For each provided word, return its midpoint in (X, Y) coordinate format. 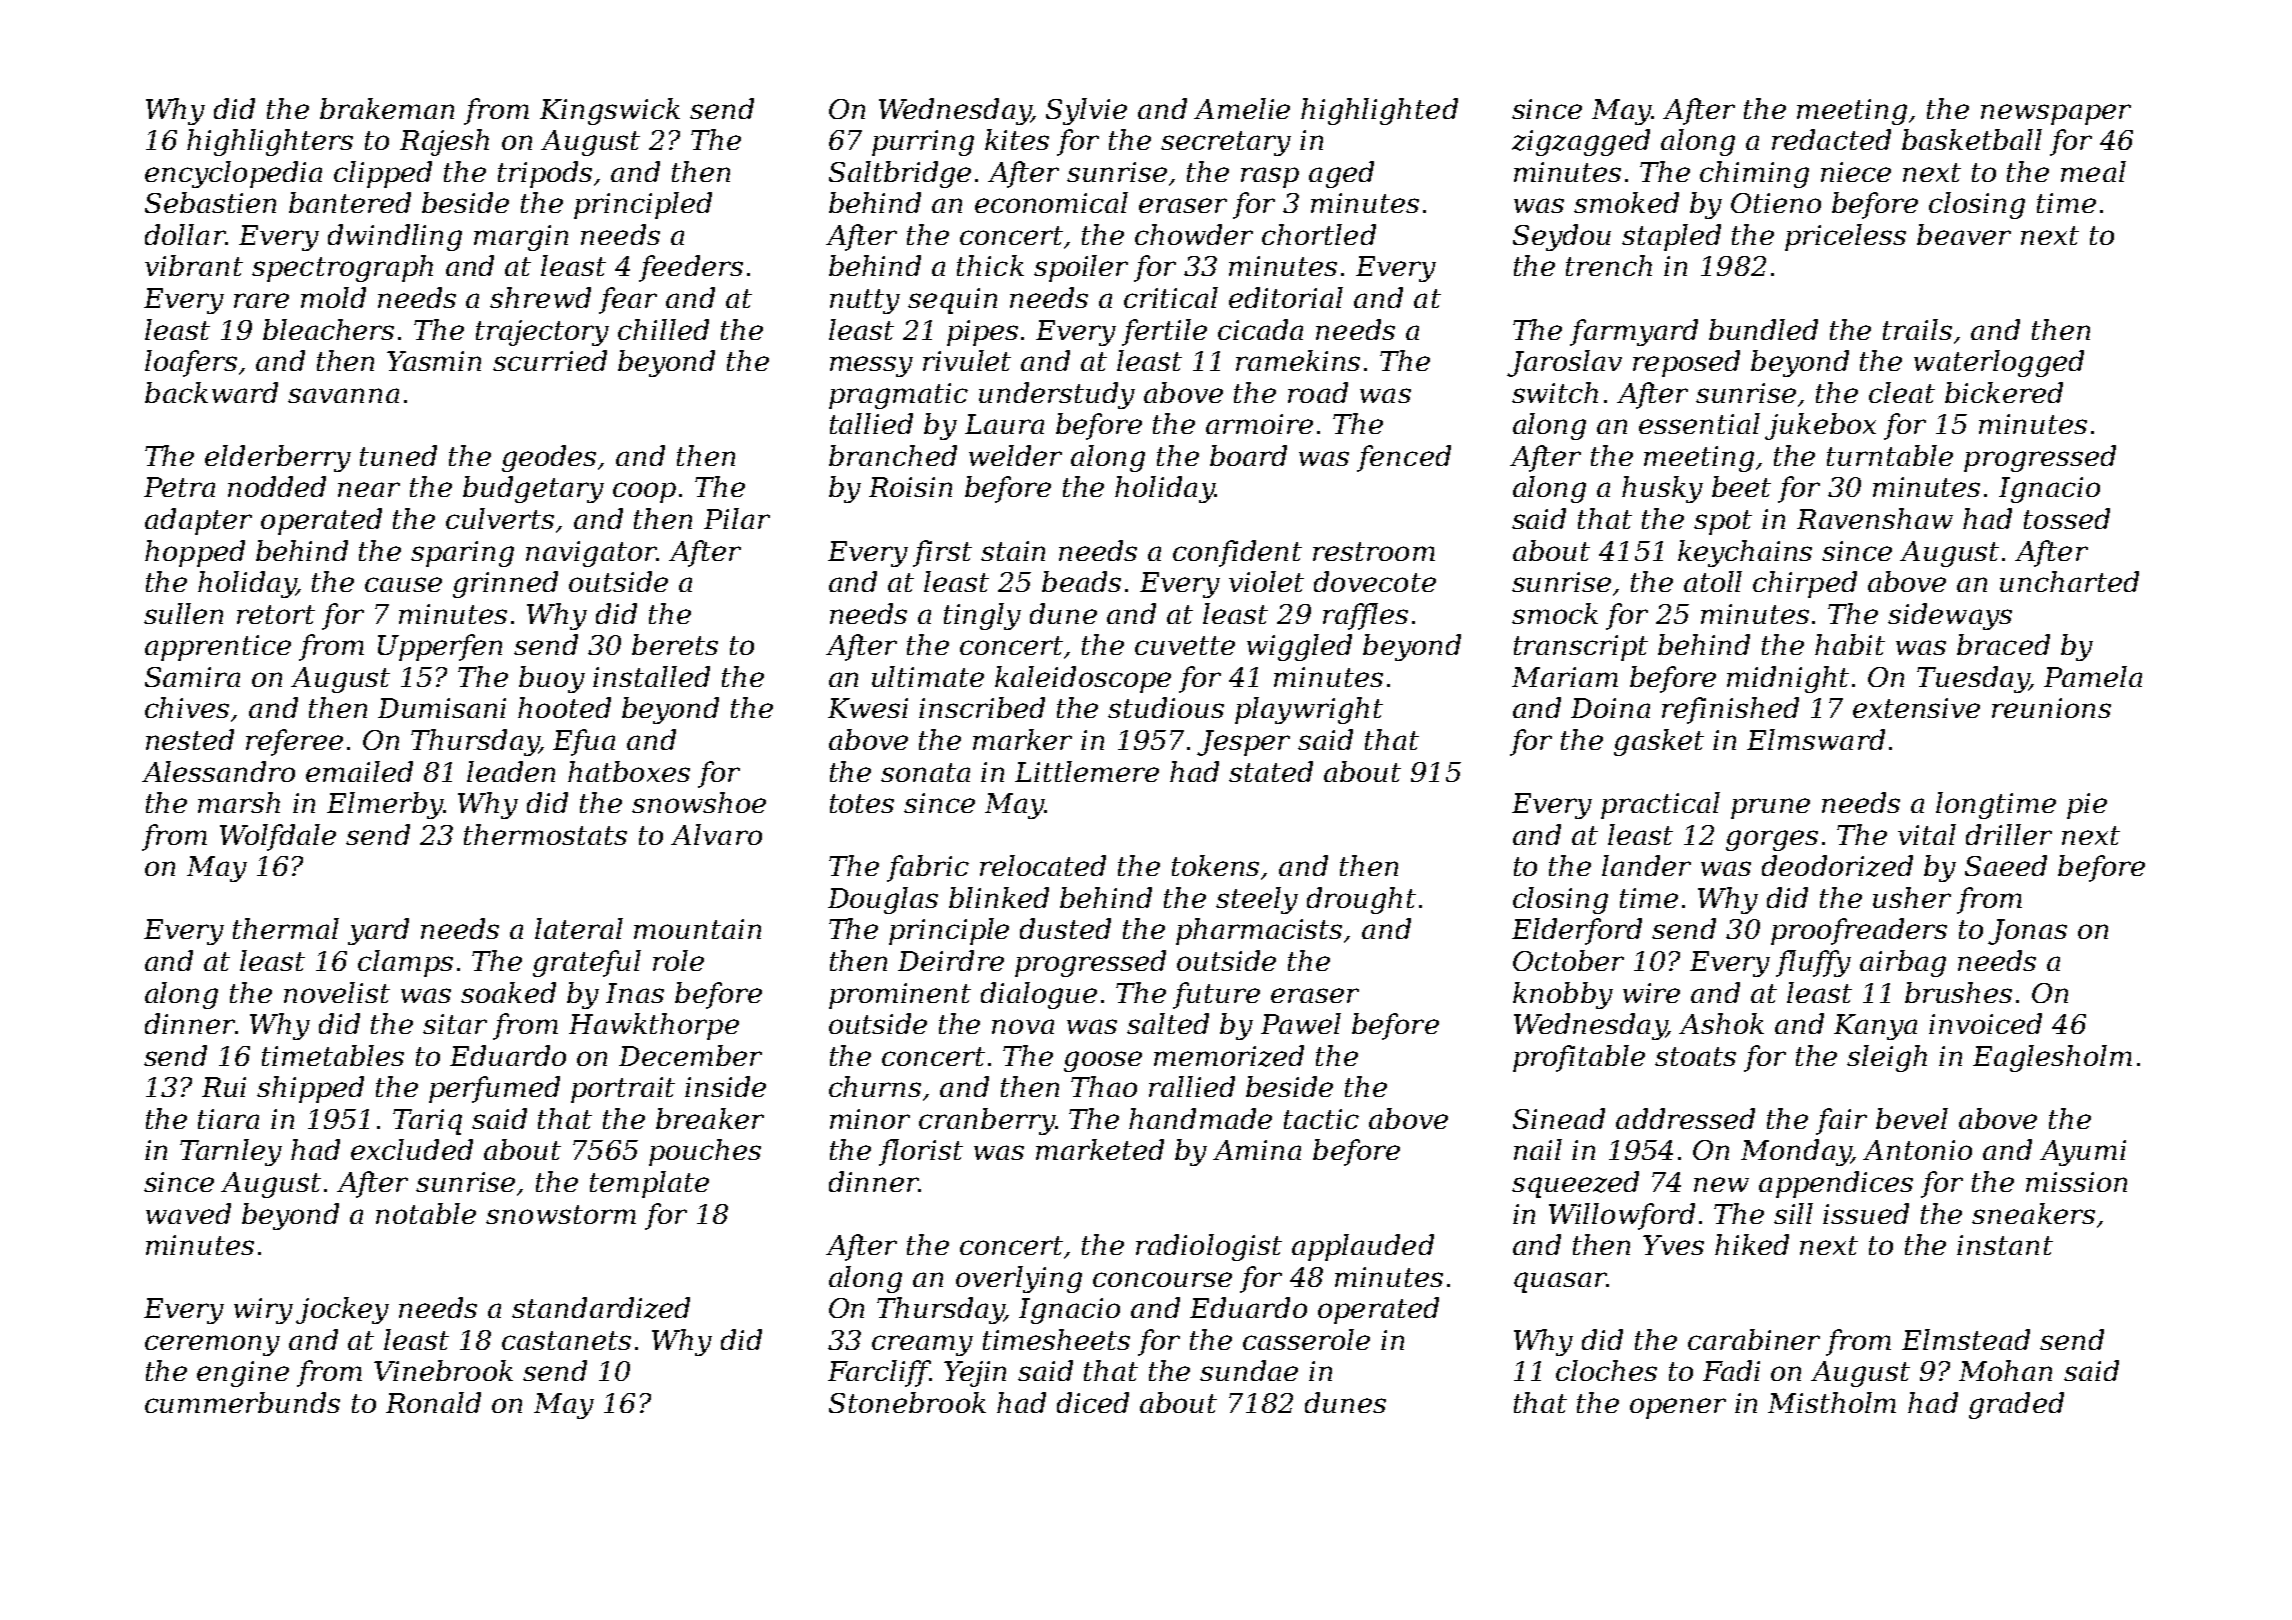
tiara (228, 1119)
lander (1646, 865)
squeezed (1575, 1184)
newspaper (2056, 114)
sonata (925, 772)
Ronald (433, 1402)
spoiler (1081, 268)
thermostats (545, 834)
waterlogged (1999, 363)
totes (862, 803)
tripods (545, 174)
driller (2009, 834)
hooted (564, 707)
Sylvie (1086, 111)
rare (261, 300)
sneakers (2033, 1213)
